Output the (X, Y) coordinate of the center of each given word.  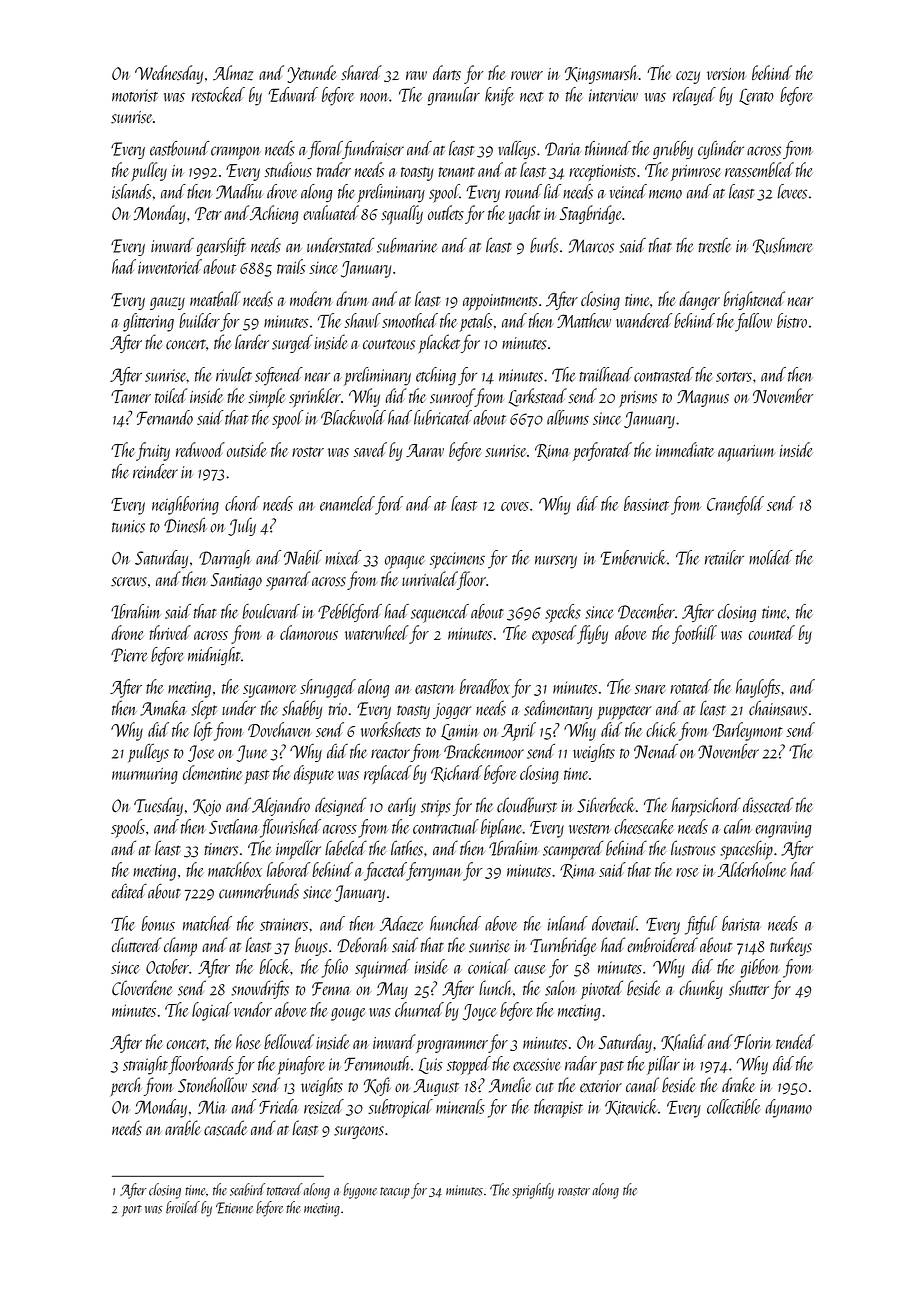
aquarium (746, 453)
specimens (457, 560)
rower (527, 75)
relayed (694, 96)
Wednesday (169, 74)
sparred (288, 580)
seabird (247, 1189)
